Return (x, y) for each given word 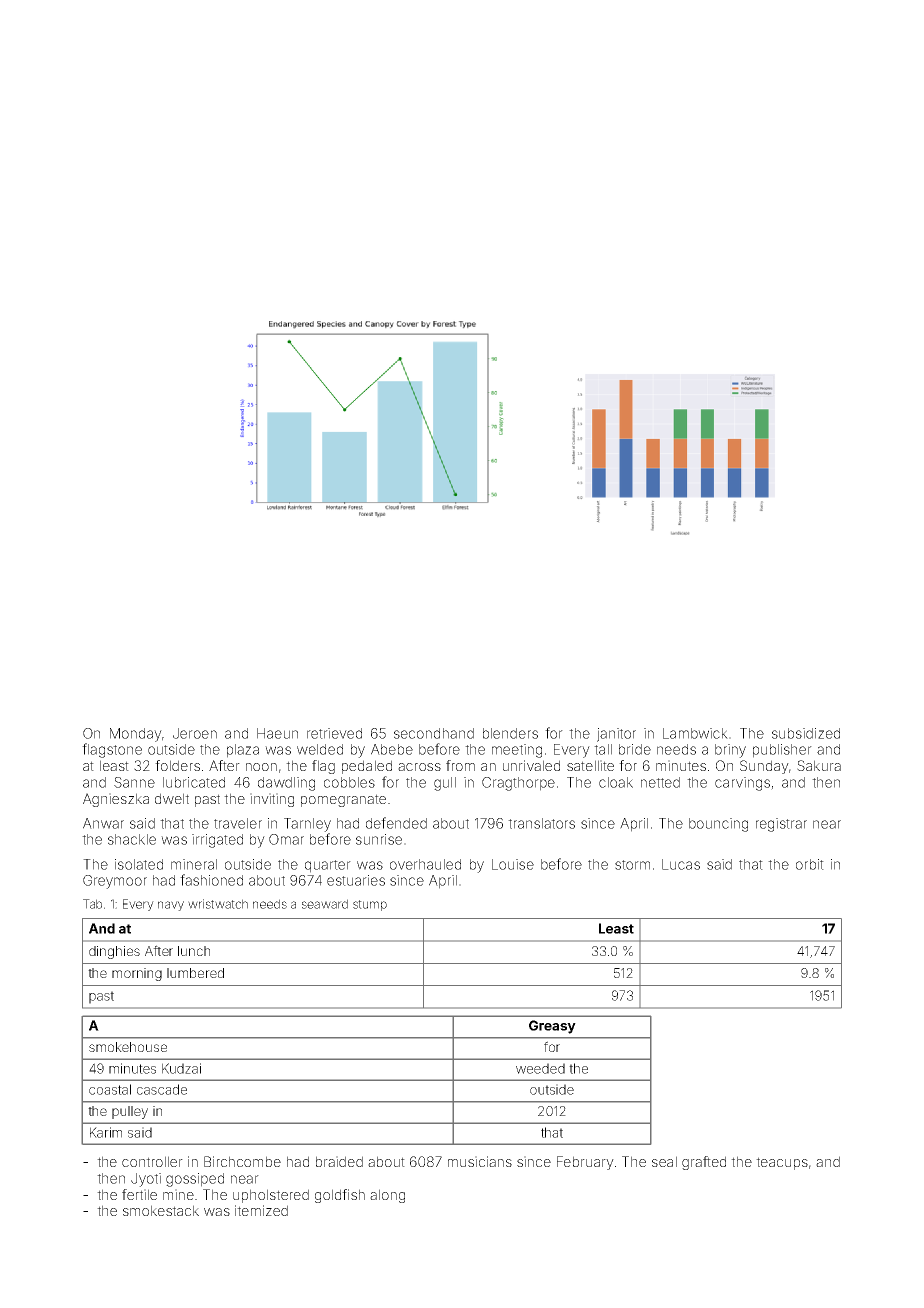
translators (541, 823)
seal (664, 1161)
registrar (781, 825)
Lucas (681, 864)
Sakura (819, 765)
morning (137, 974)
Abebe (392, 749)
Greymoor (115, 882)
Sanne (134, 782)
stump (370, 905)
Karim (106, 1132)
